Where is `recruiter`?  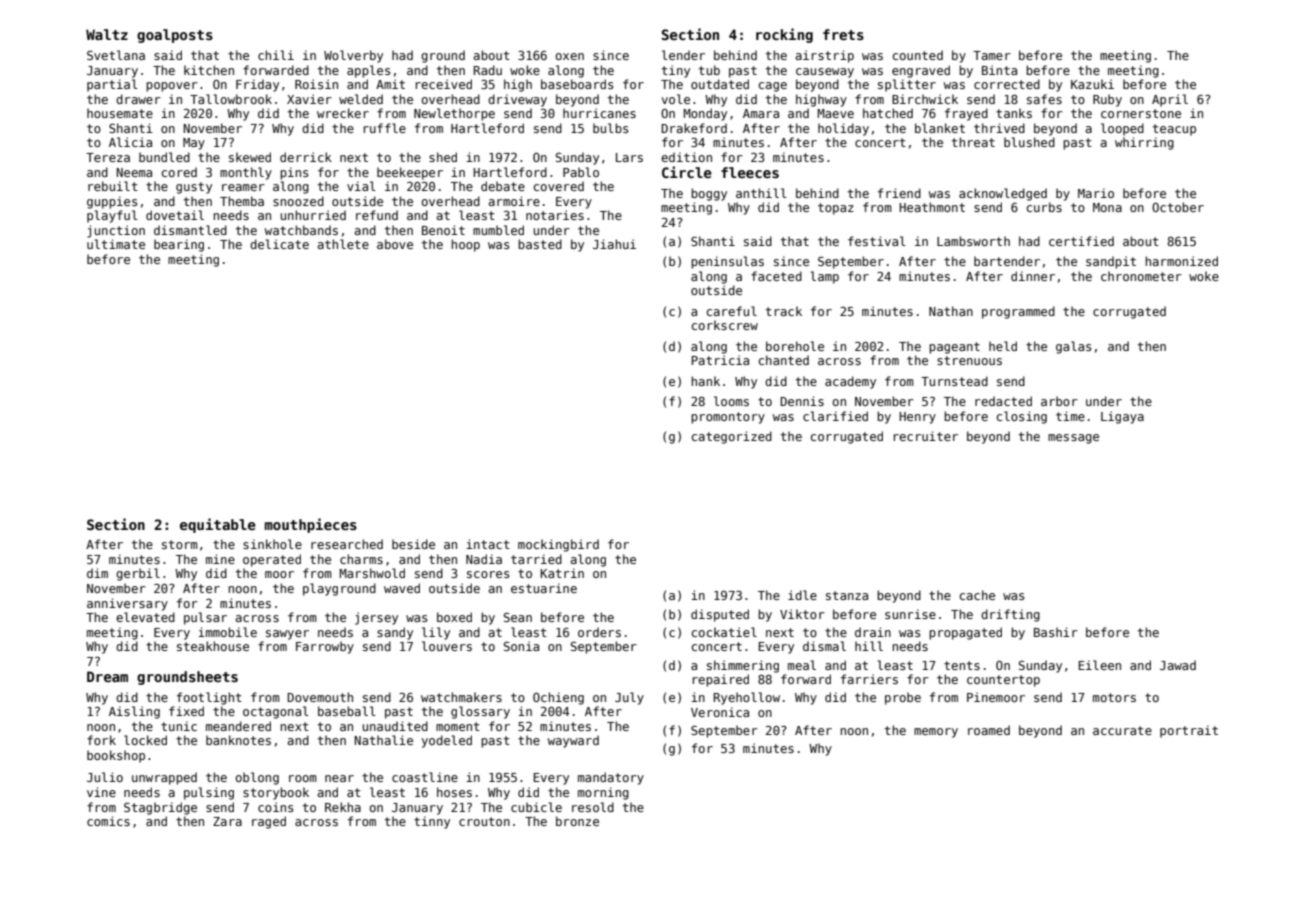
recruiter is located at coordinates (926, 436).
